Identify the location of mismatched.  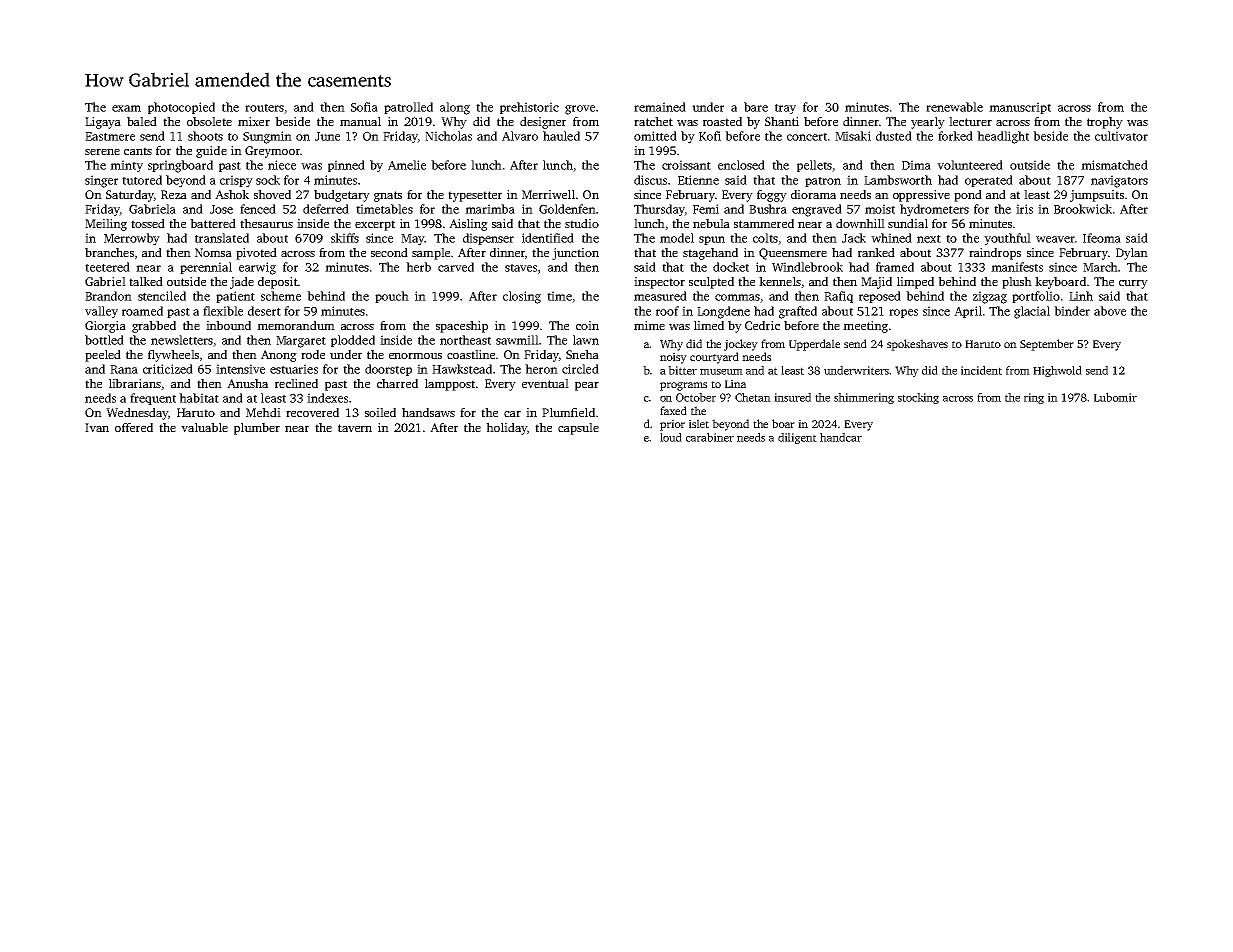
(1114, 165).
